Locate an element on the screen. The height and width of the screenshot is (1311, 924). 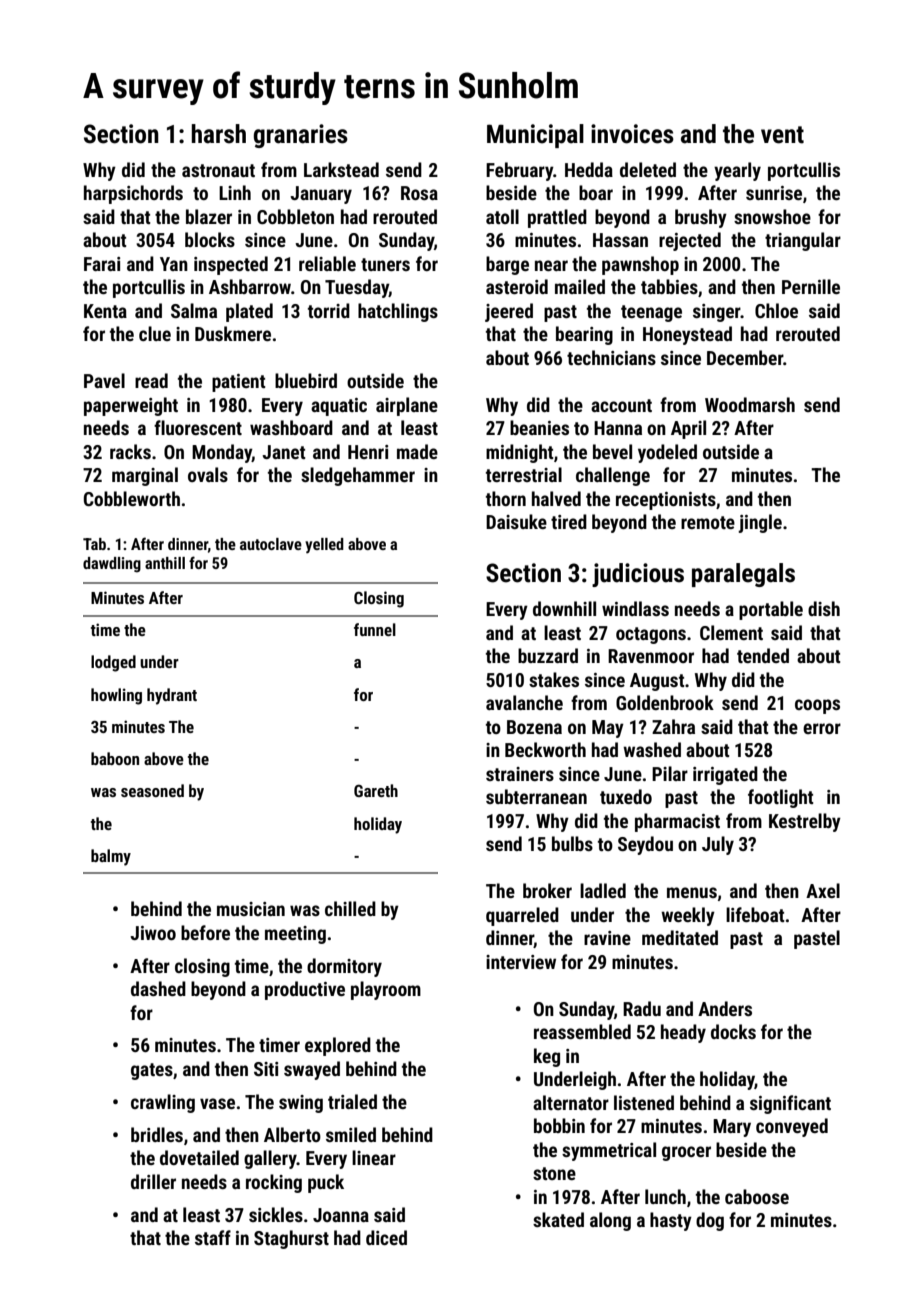
granaries is located at coordinates (300, 136).
